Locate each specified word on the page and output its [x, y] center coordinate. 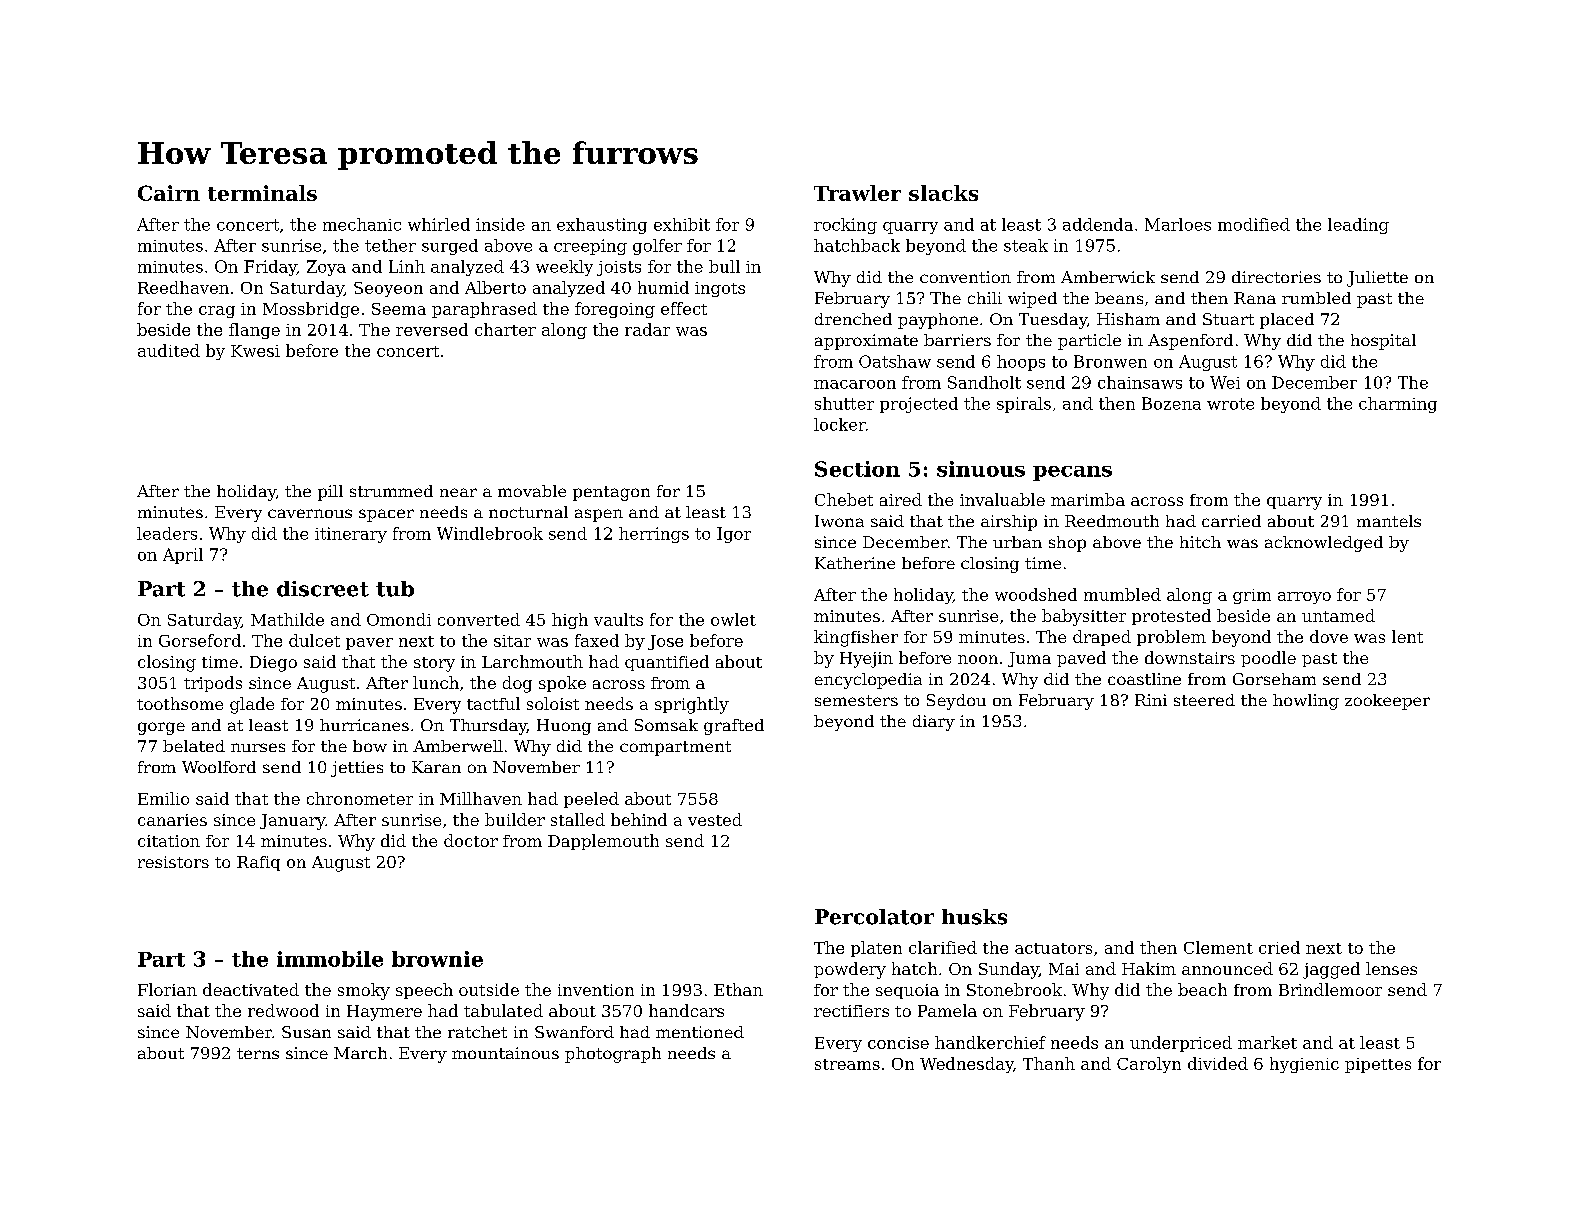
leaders [167, 533]
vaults [618, 619]
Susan [306, 1032]
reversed [432, 329]
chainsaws [1140, 382]
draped [1102, 638]
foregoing [615, 310]
